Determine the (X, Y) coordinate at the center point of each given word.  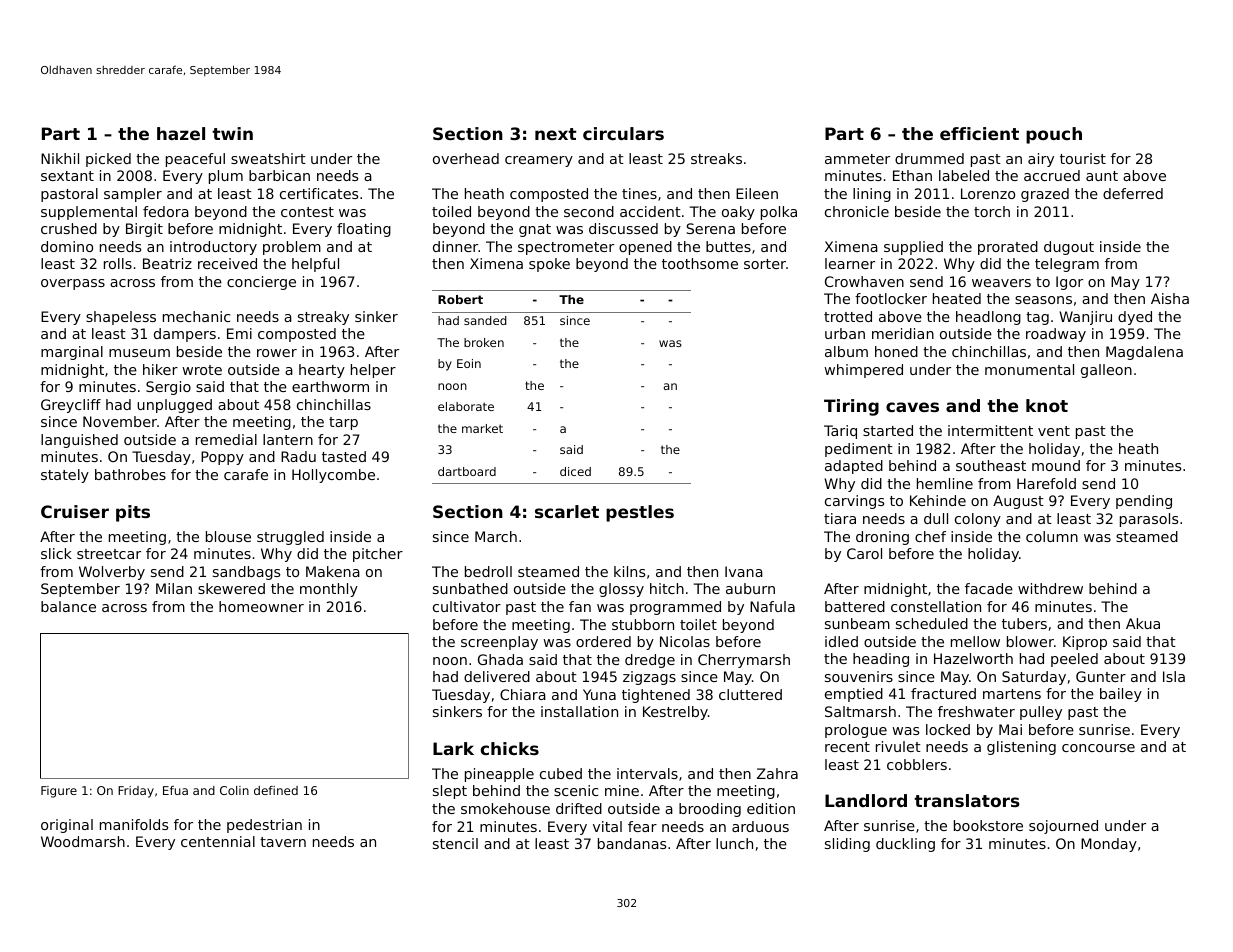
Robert (460, 299)
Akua (1143, 623)
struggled (290, 538)
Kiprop (1085, 643)
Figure (59, 792)
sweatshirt (268, 158)
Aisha (1170, 298)
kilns (629, 571)
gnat (535, 230)
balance (68, 606)
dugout (1069, 248)
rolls (118, 263)
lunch (734, 843)
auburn (750, 588)
